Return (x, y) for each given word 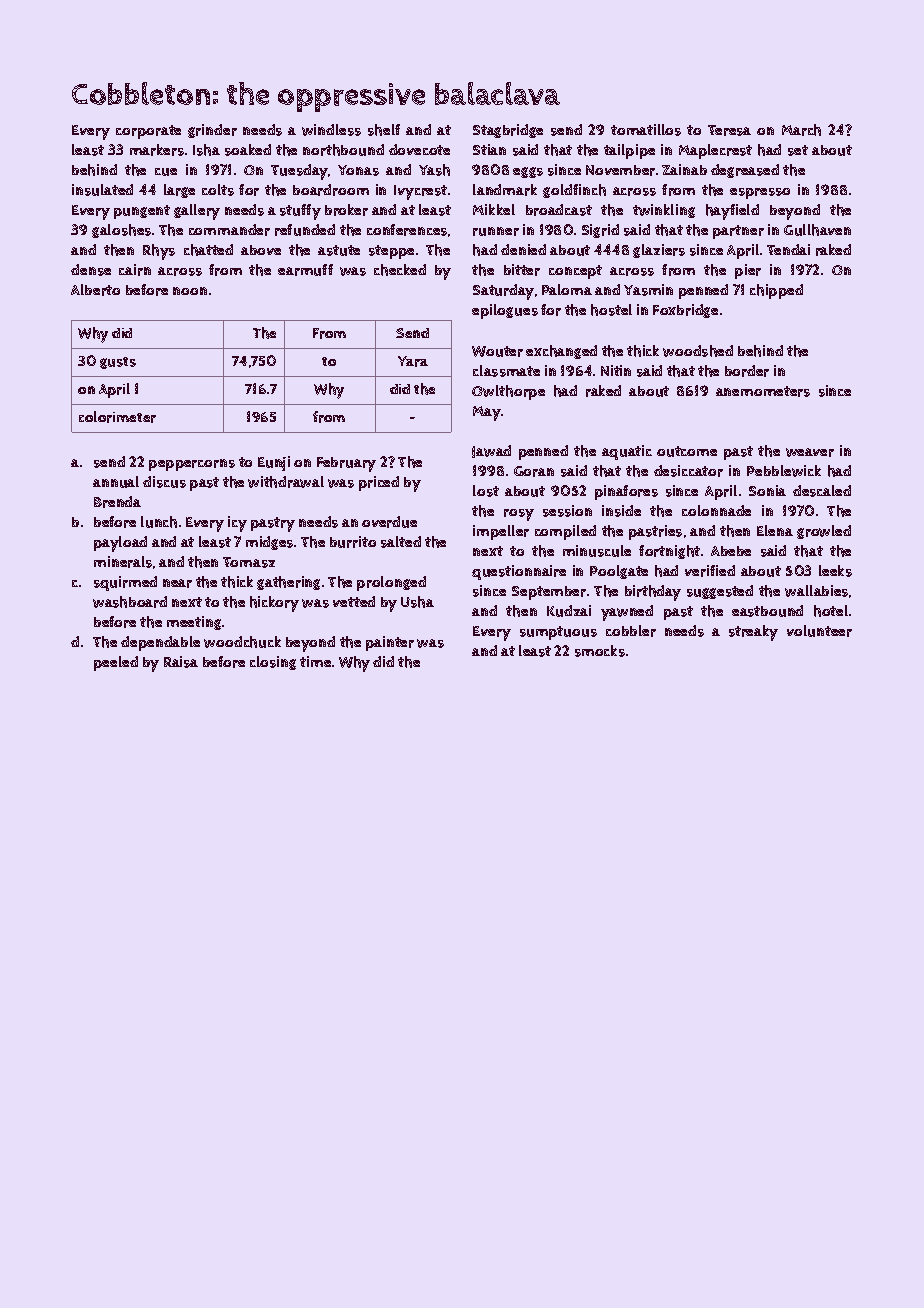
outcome (687, 451)
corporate (148, 132)
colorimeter (117, 417)
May (487, 413)
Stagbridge (508, 131)
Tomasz (249, 562)
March (801, 130)
